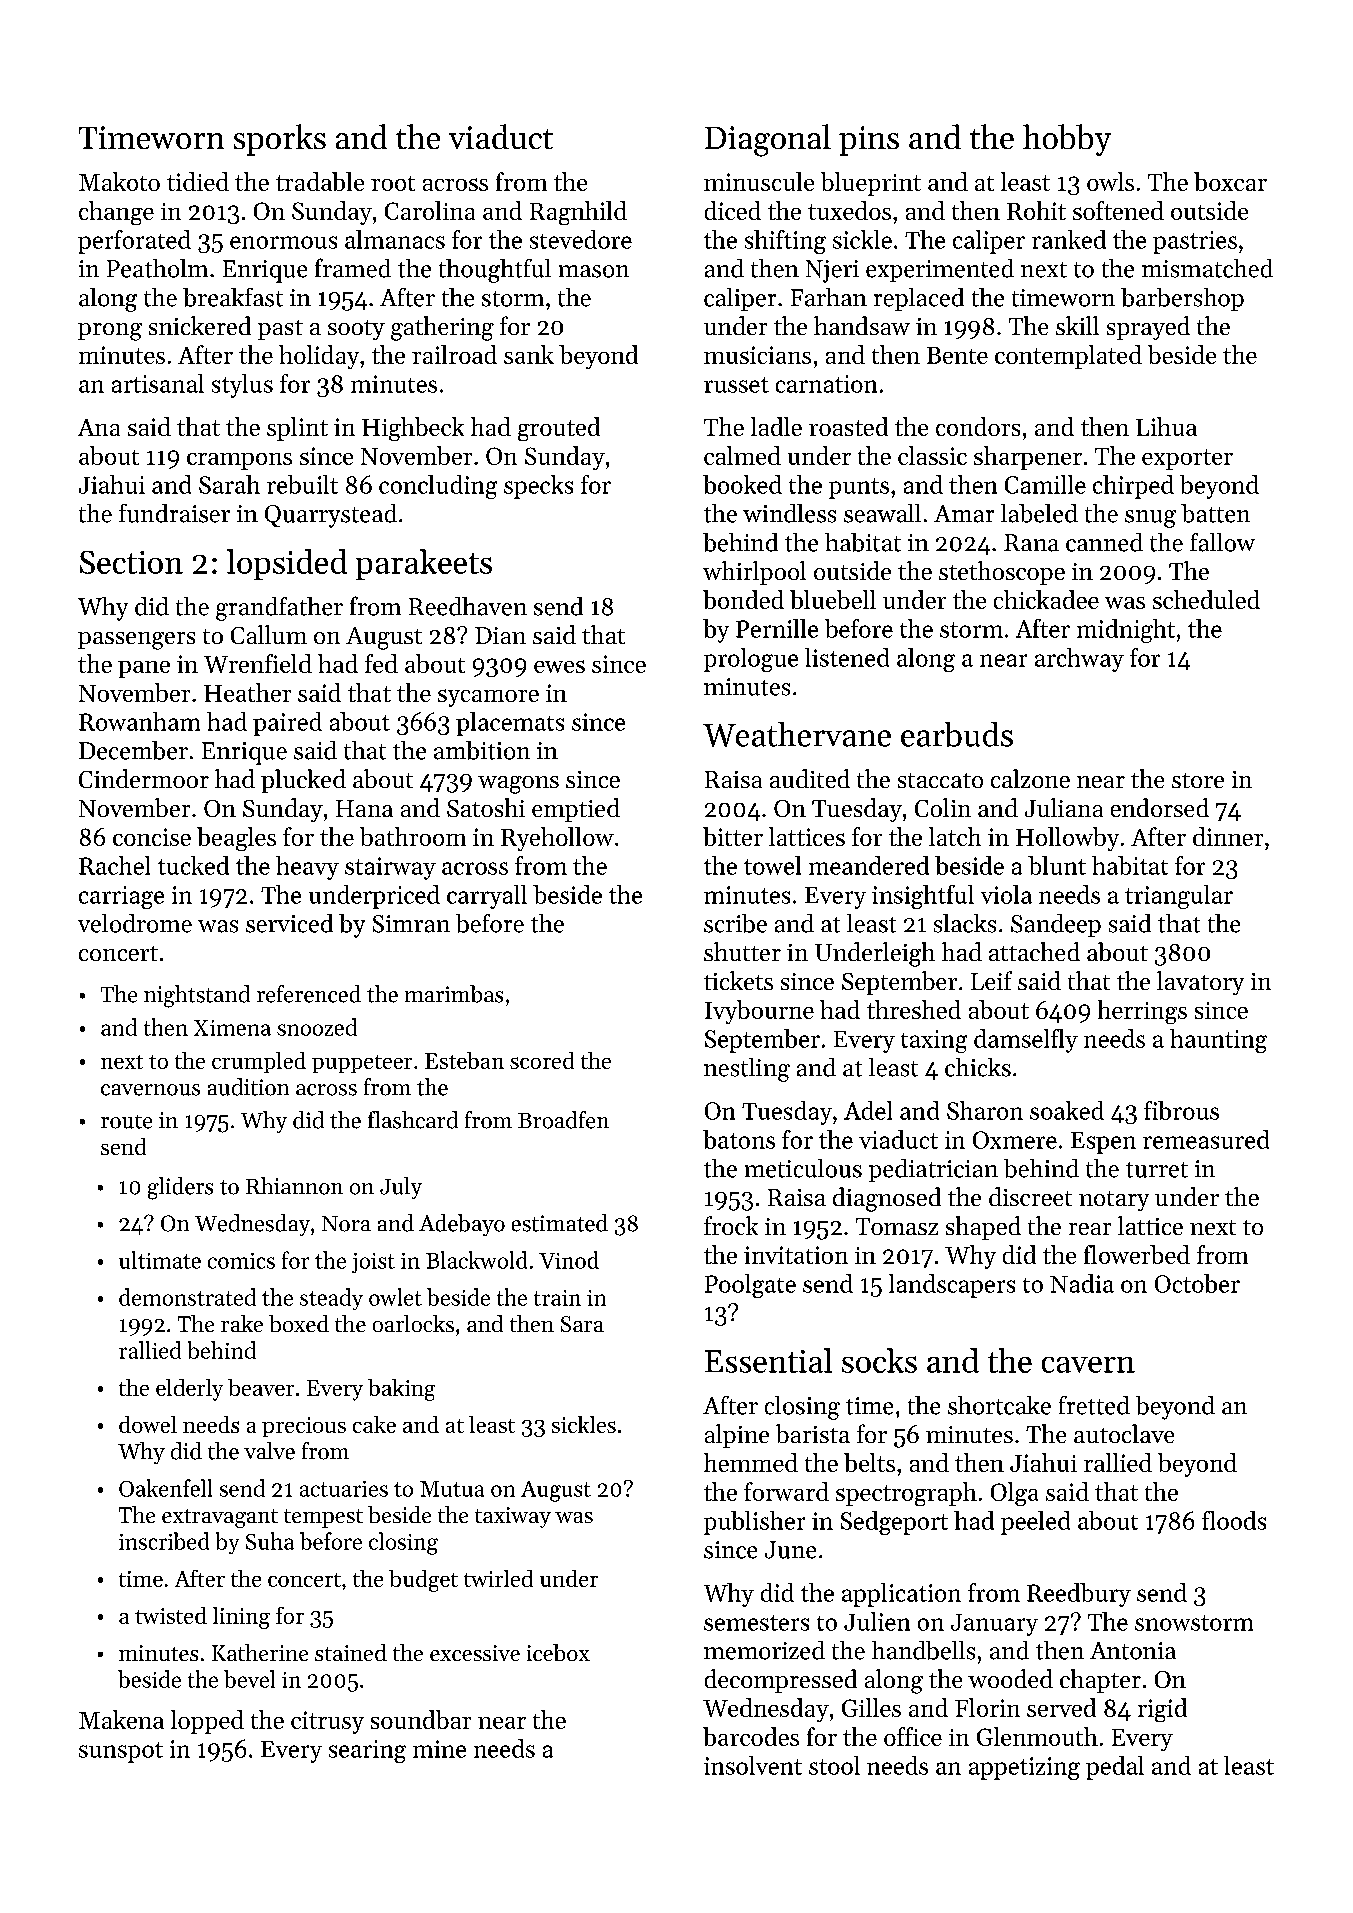  I want to click on concluding, so click(438, 487).
